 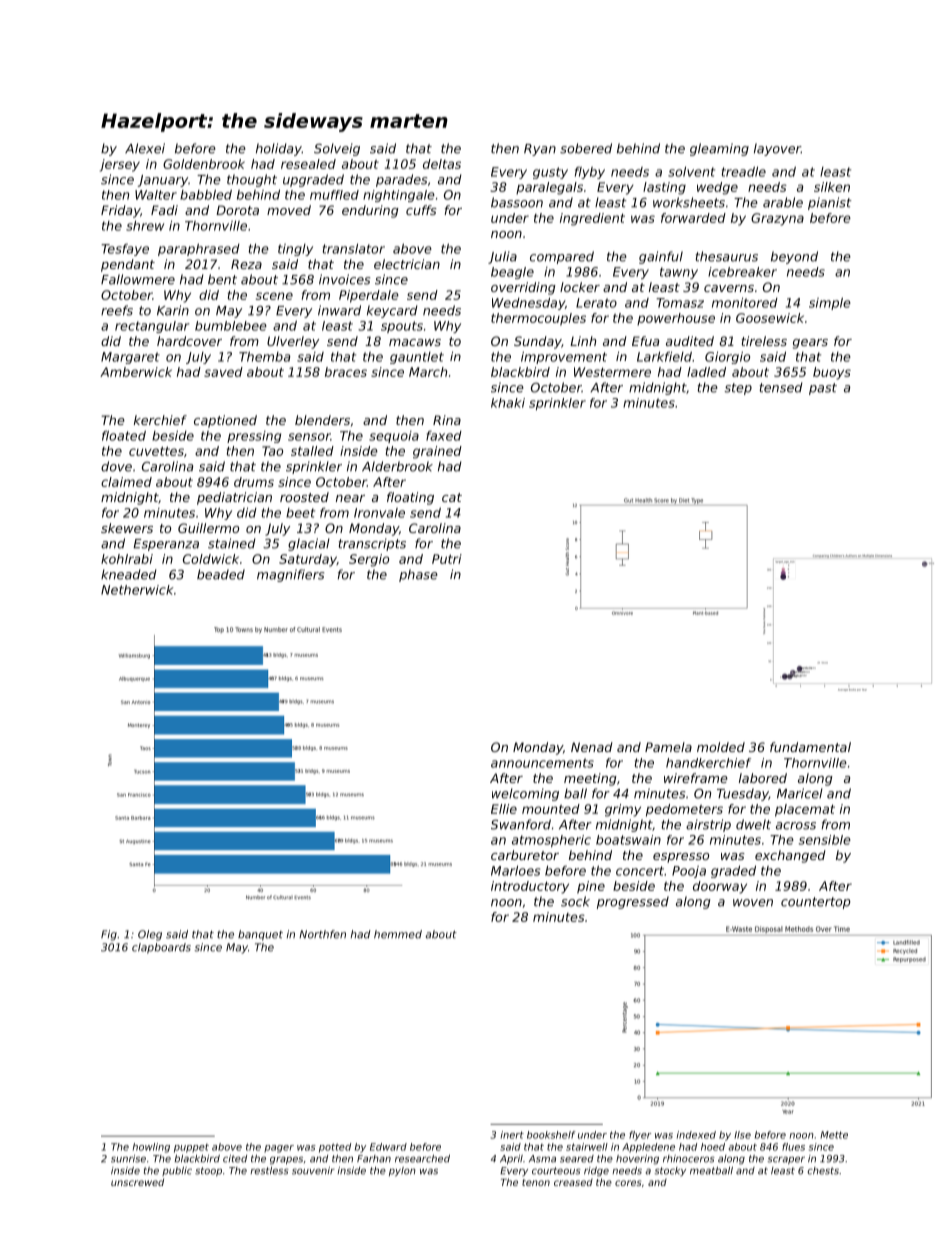 What do you see at coordinates (313, 1171) in the document?
I see `souvenir` at bounding box center [313, 1171].
